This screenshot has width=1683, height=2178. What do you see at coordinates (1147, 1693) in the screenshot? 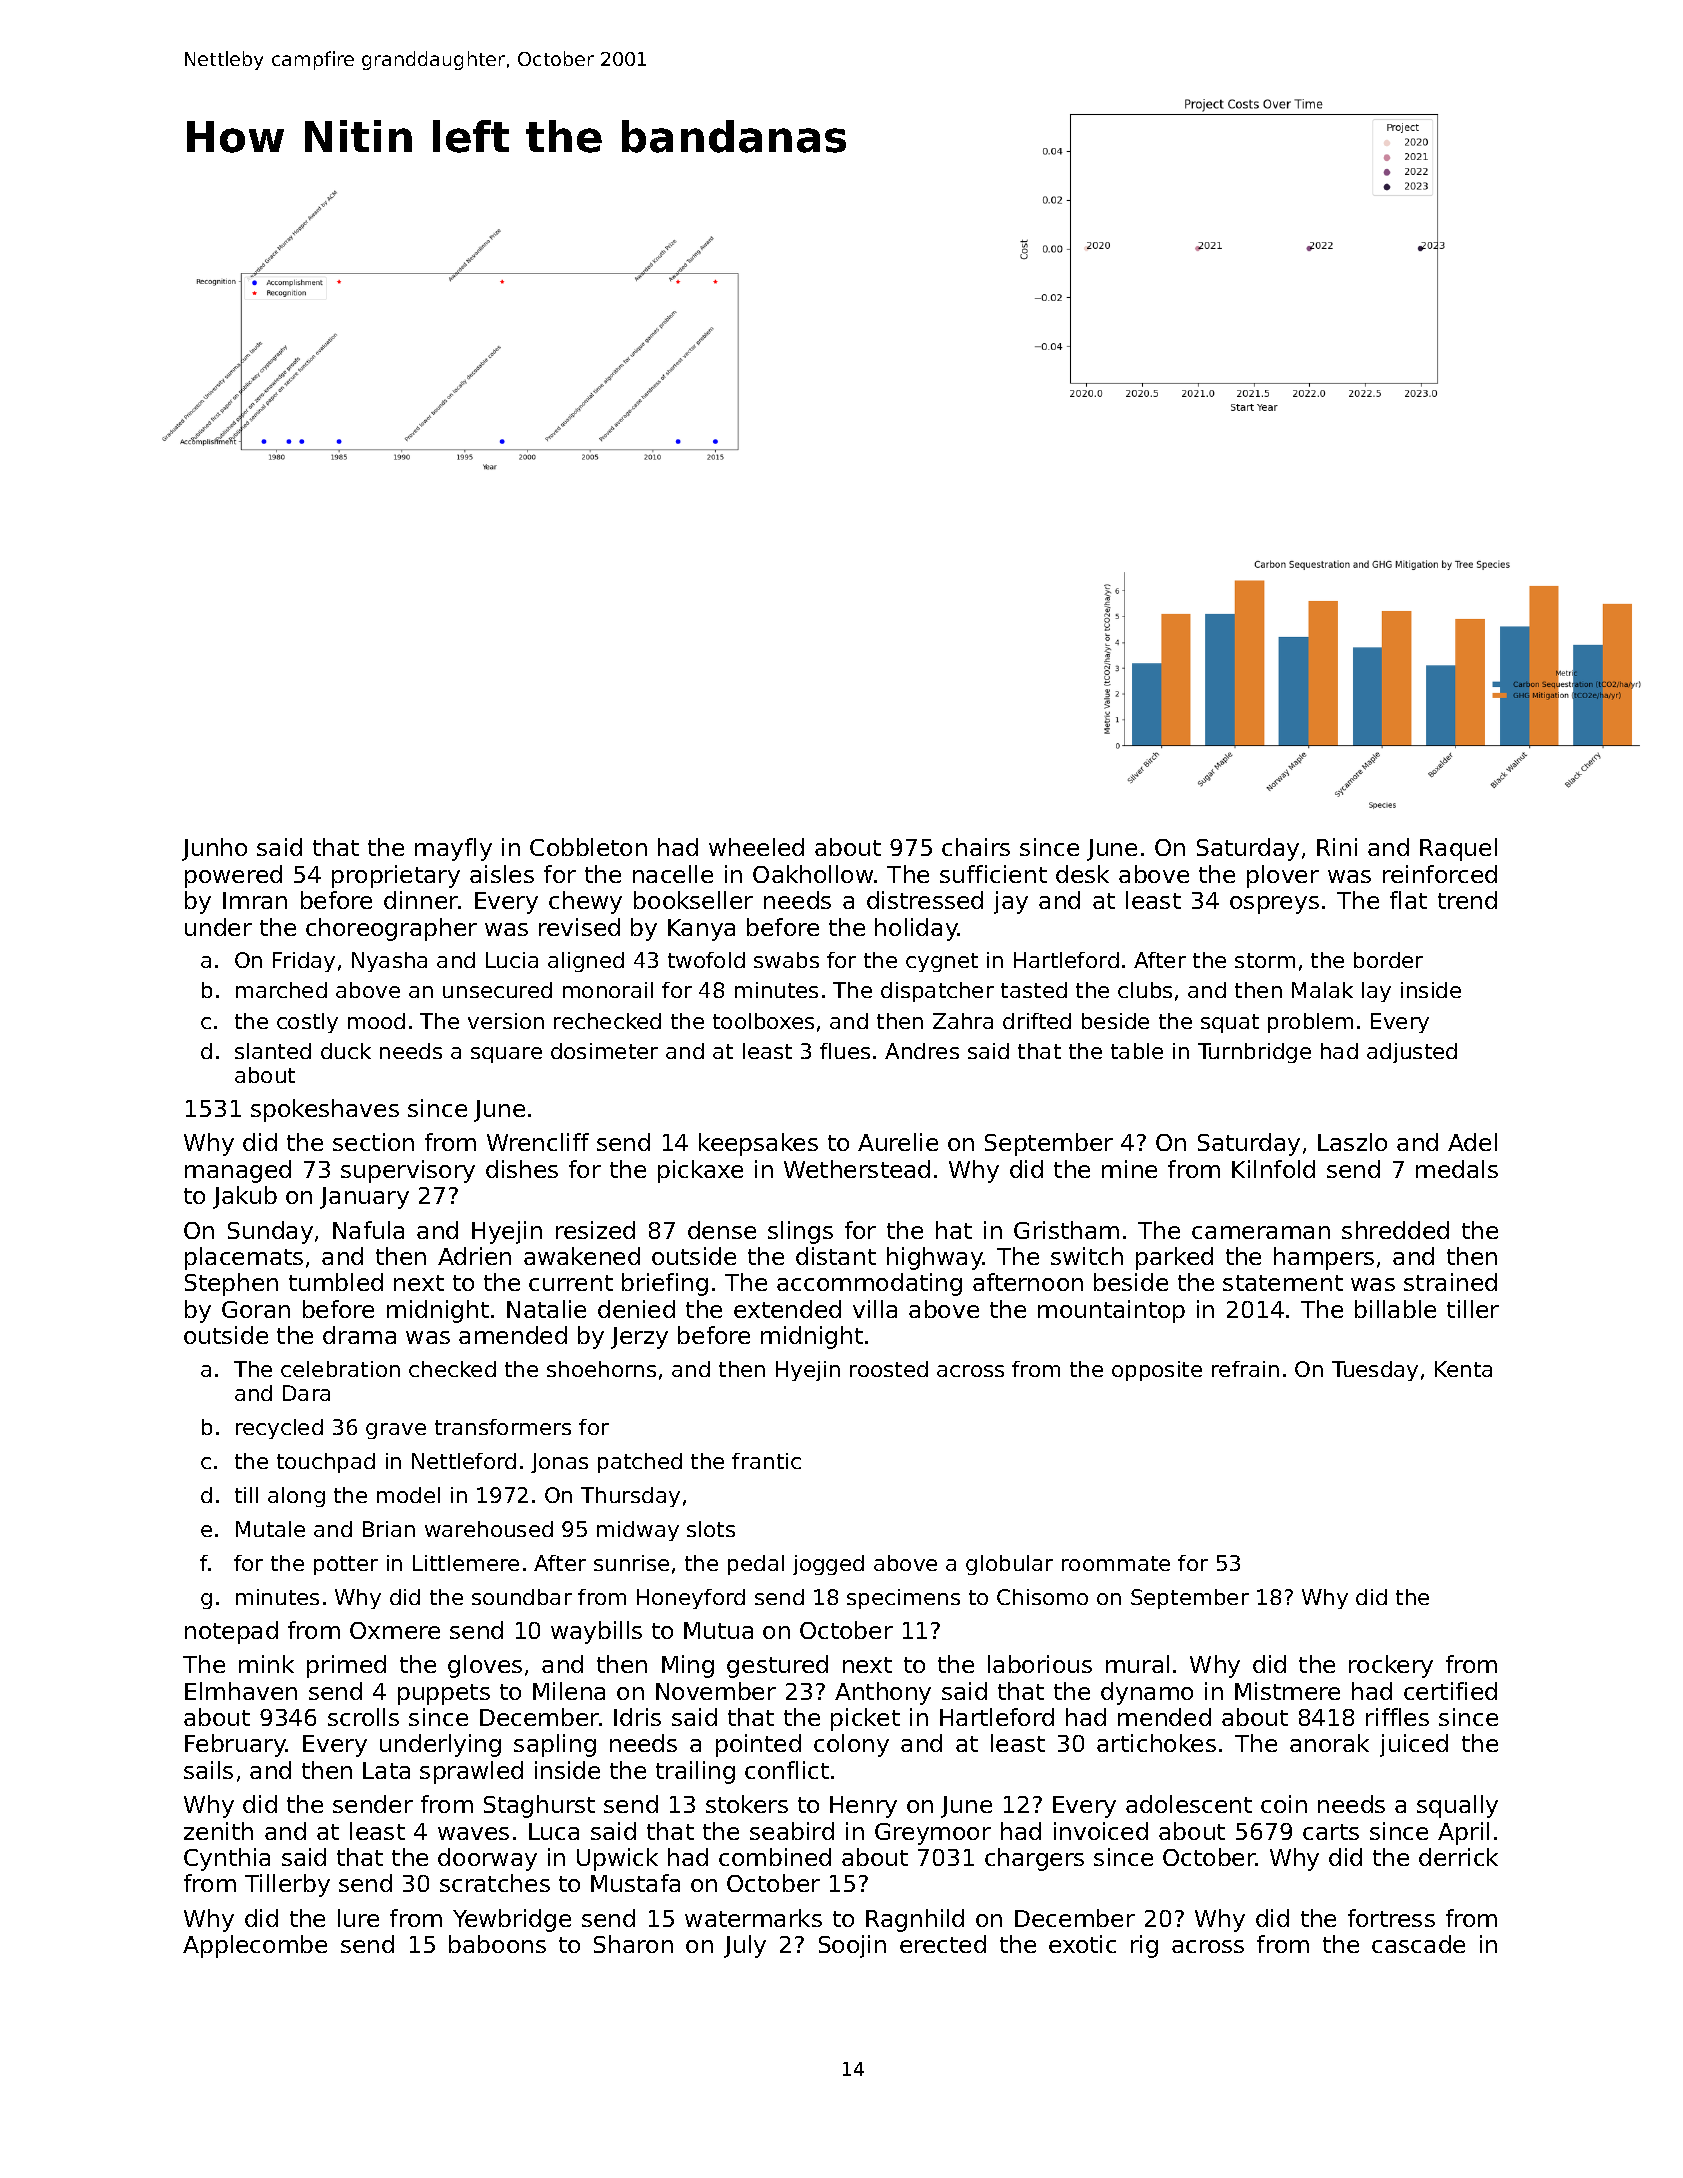
I see `dynamo` at bounding box center [1147, 1693].
